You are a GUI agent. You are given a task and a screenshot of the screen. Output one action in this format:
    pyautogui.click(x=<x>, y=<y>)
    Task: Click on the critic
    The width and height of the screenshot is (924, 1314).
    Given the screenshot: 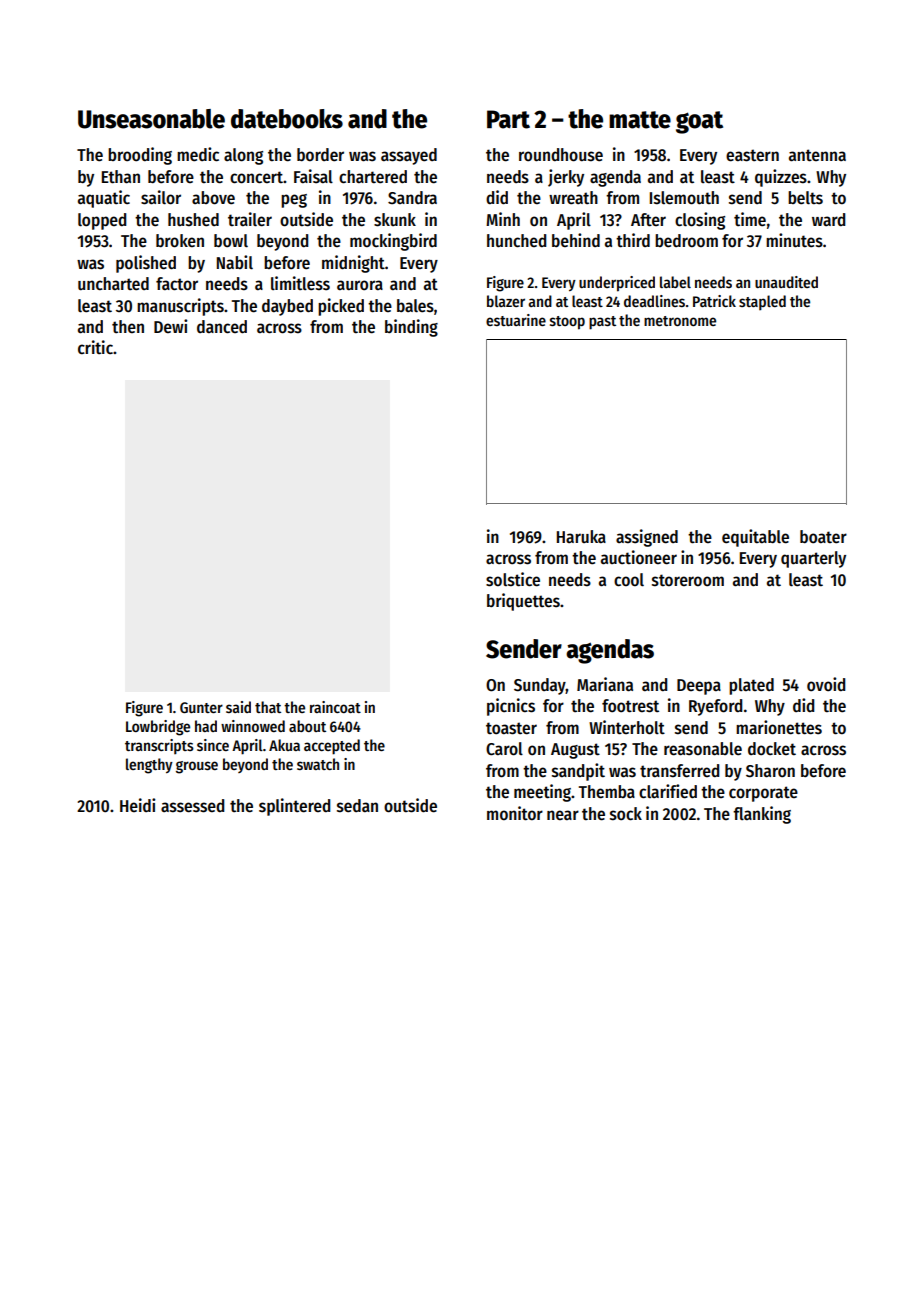 What is the action you would take?
    pyautogui.click(x=95, y=347)
